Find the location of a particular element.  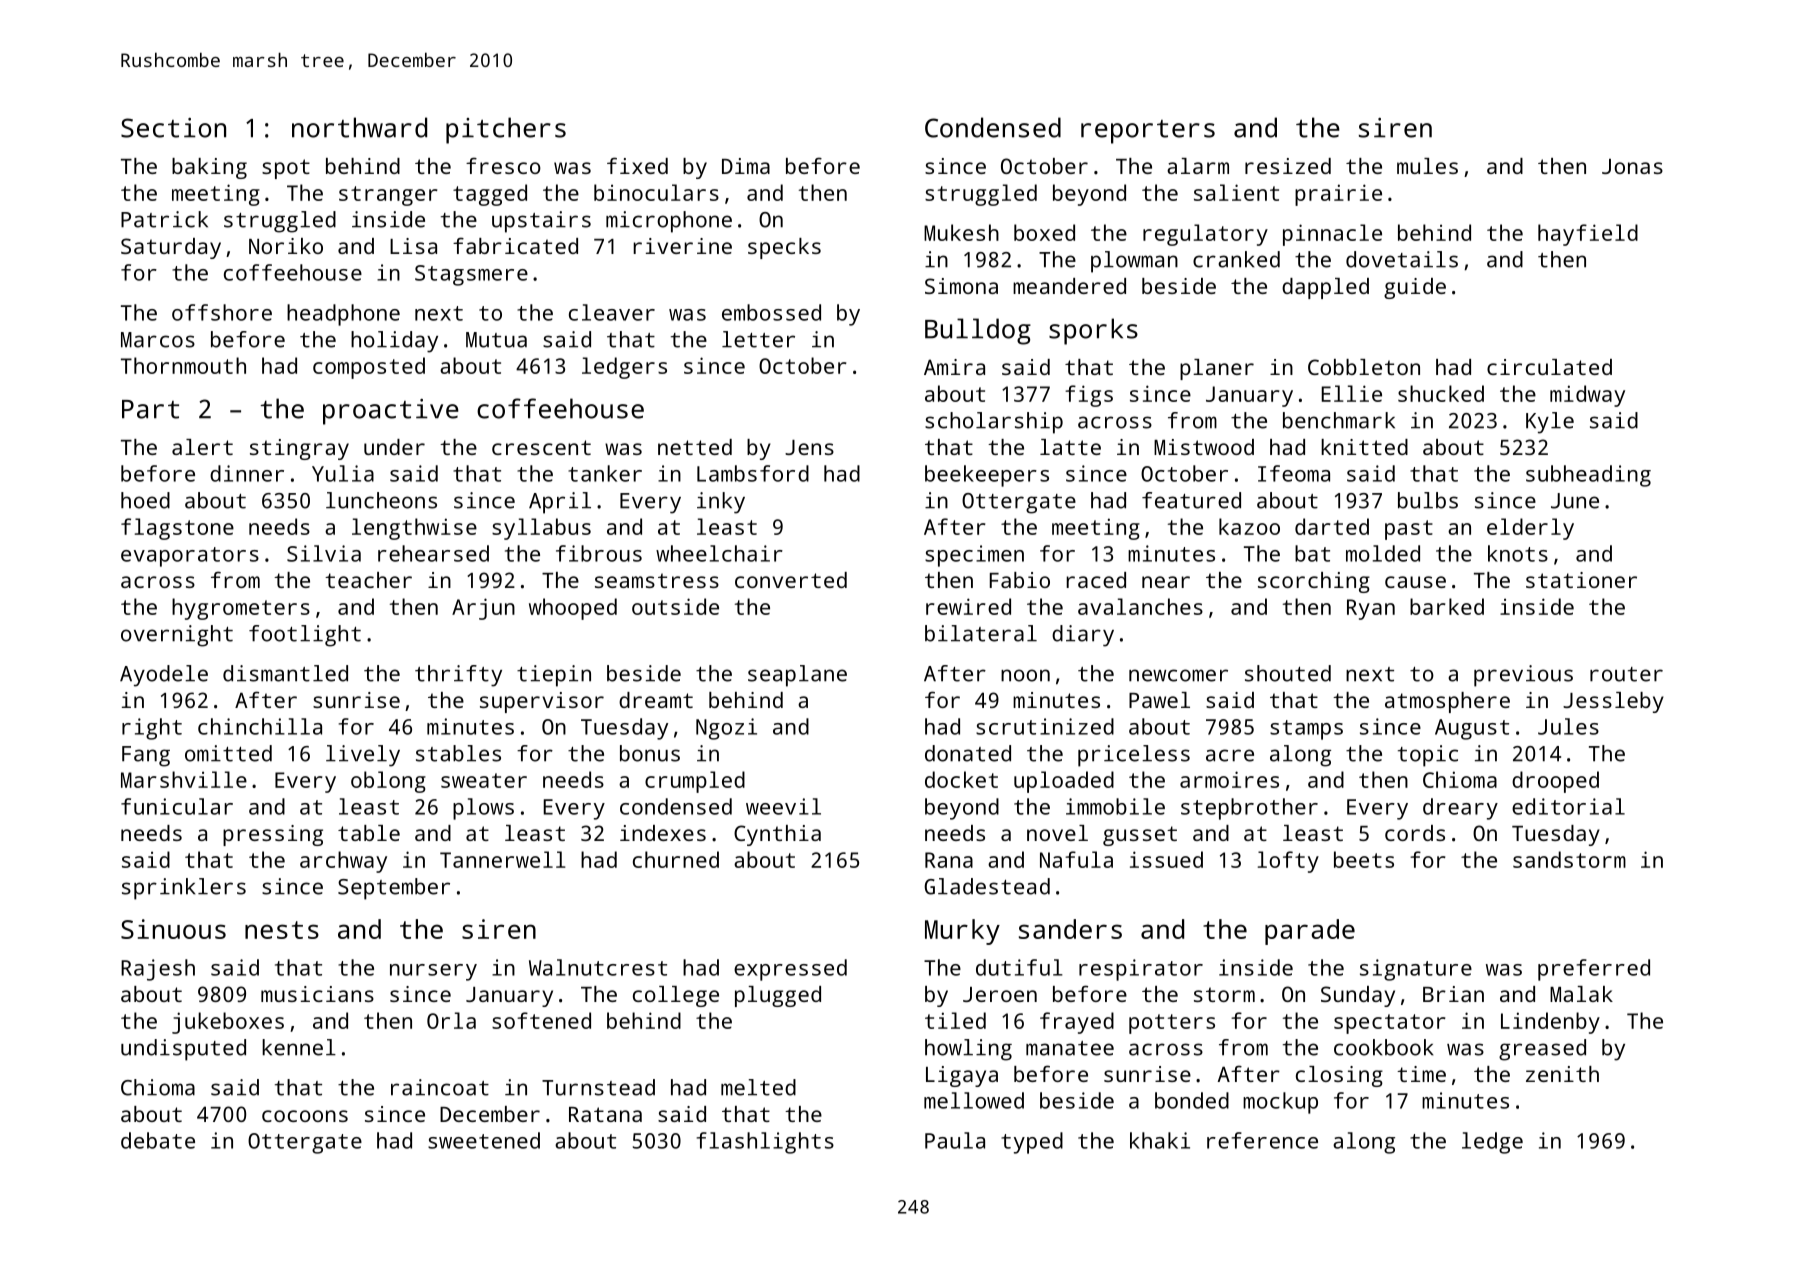

netted is located at coordinates (695, 447).
